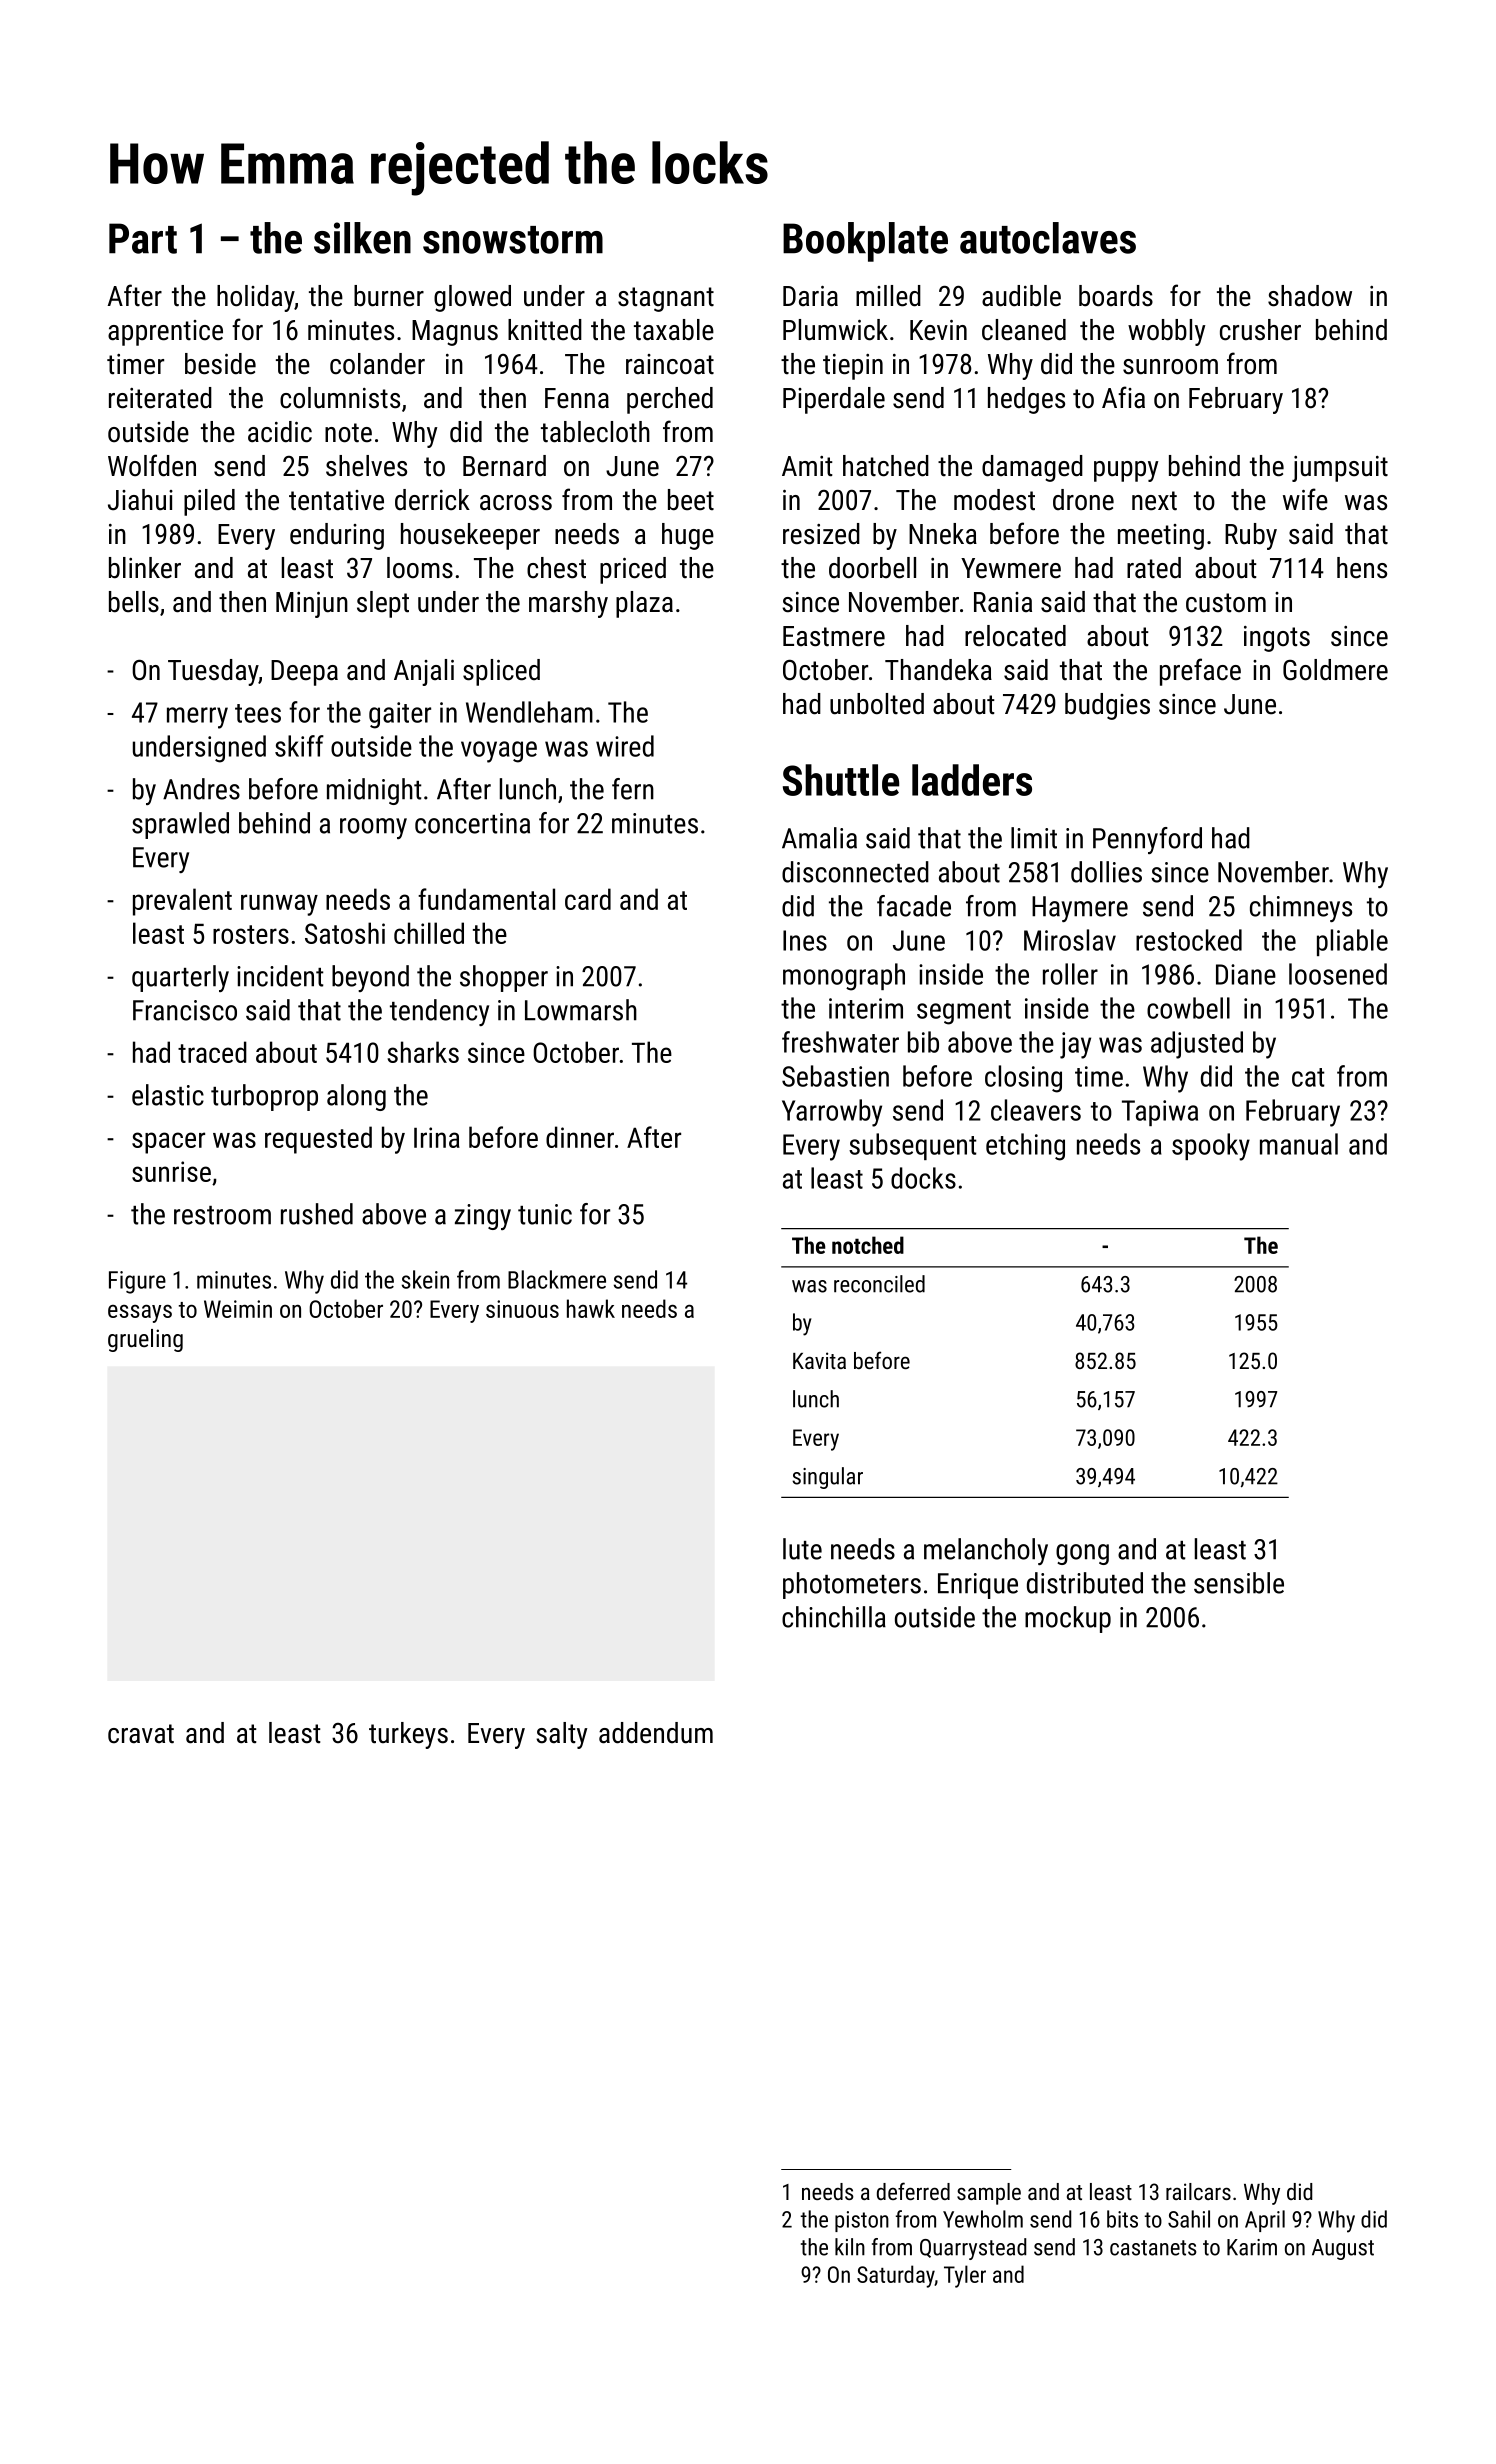  What do you see at coordinates (238, 1309) in the screenshot?
I see `Weimin` at bounding box center [238, 1309].
